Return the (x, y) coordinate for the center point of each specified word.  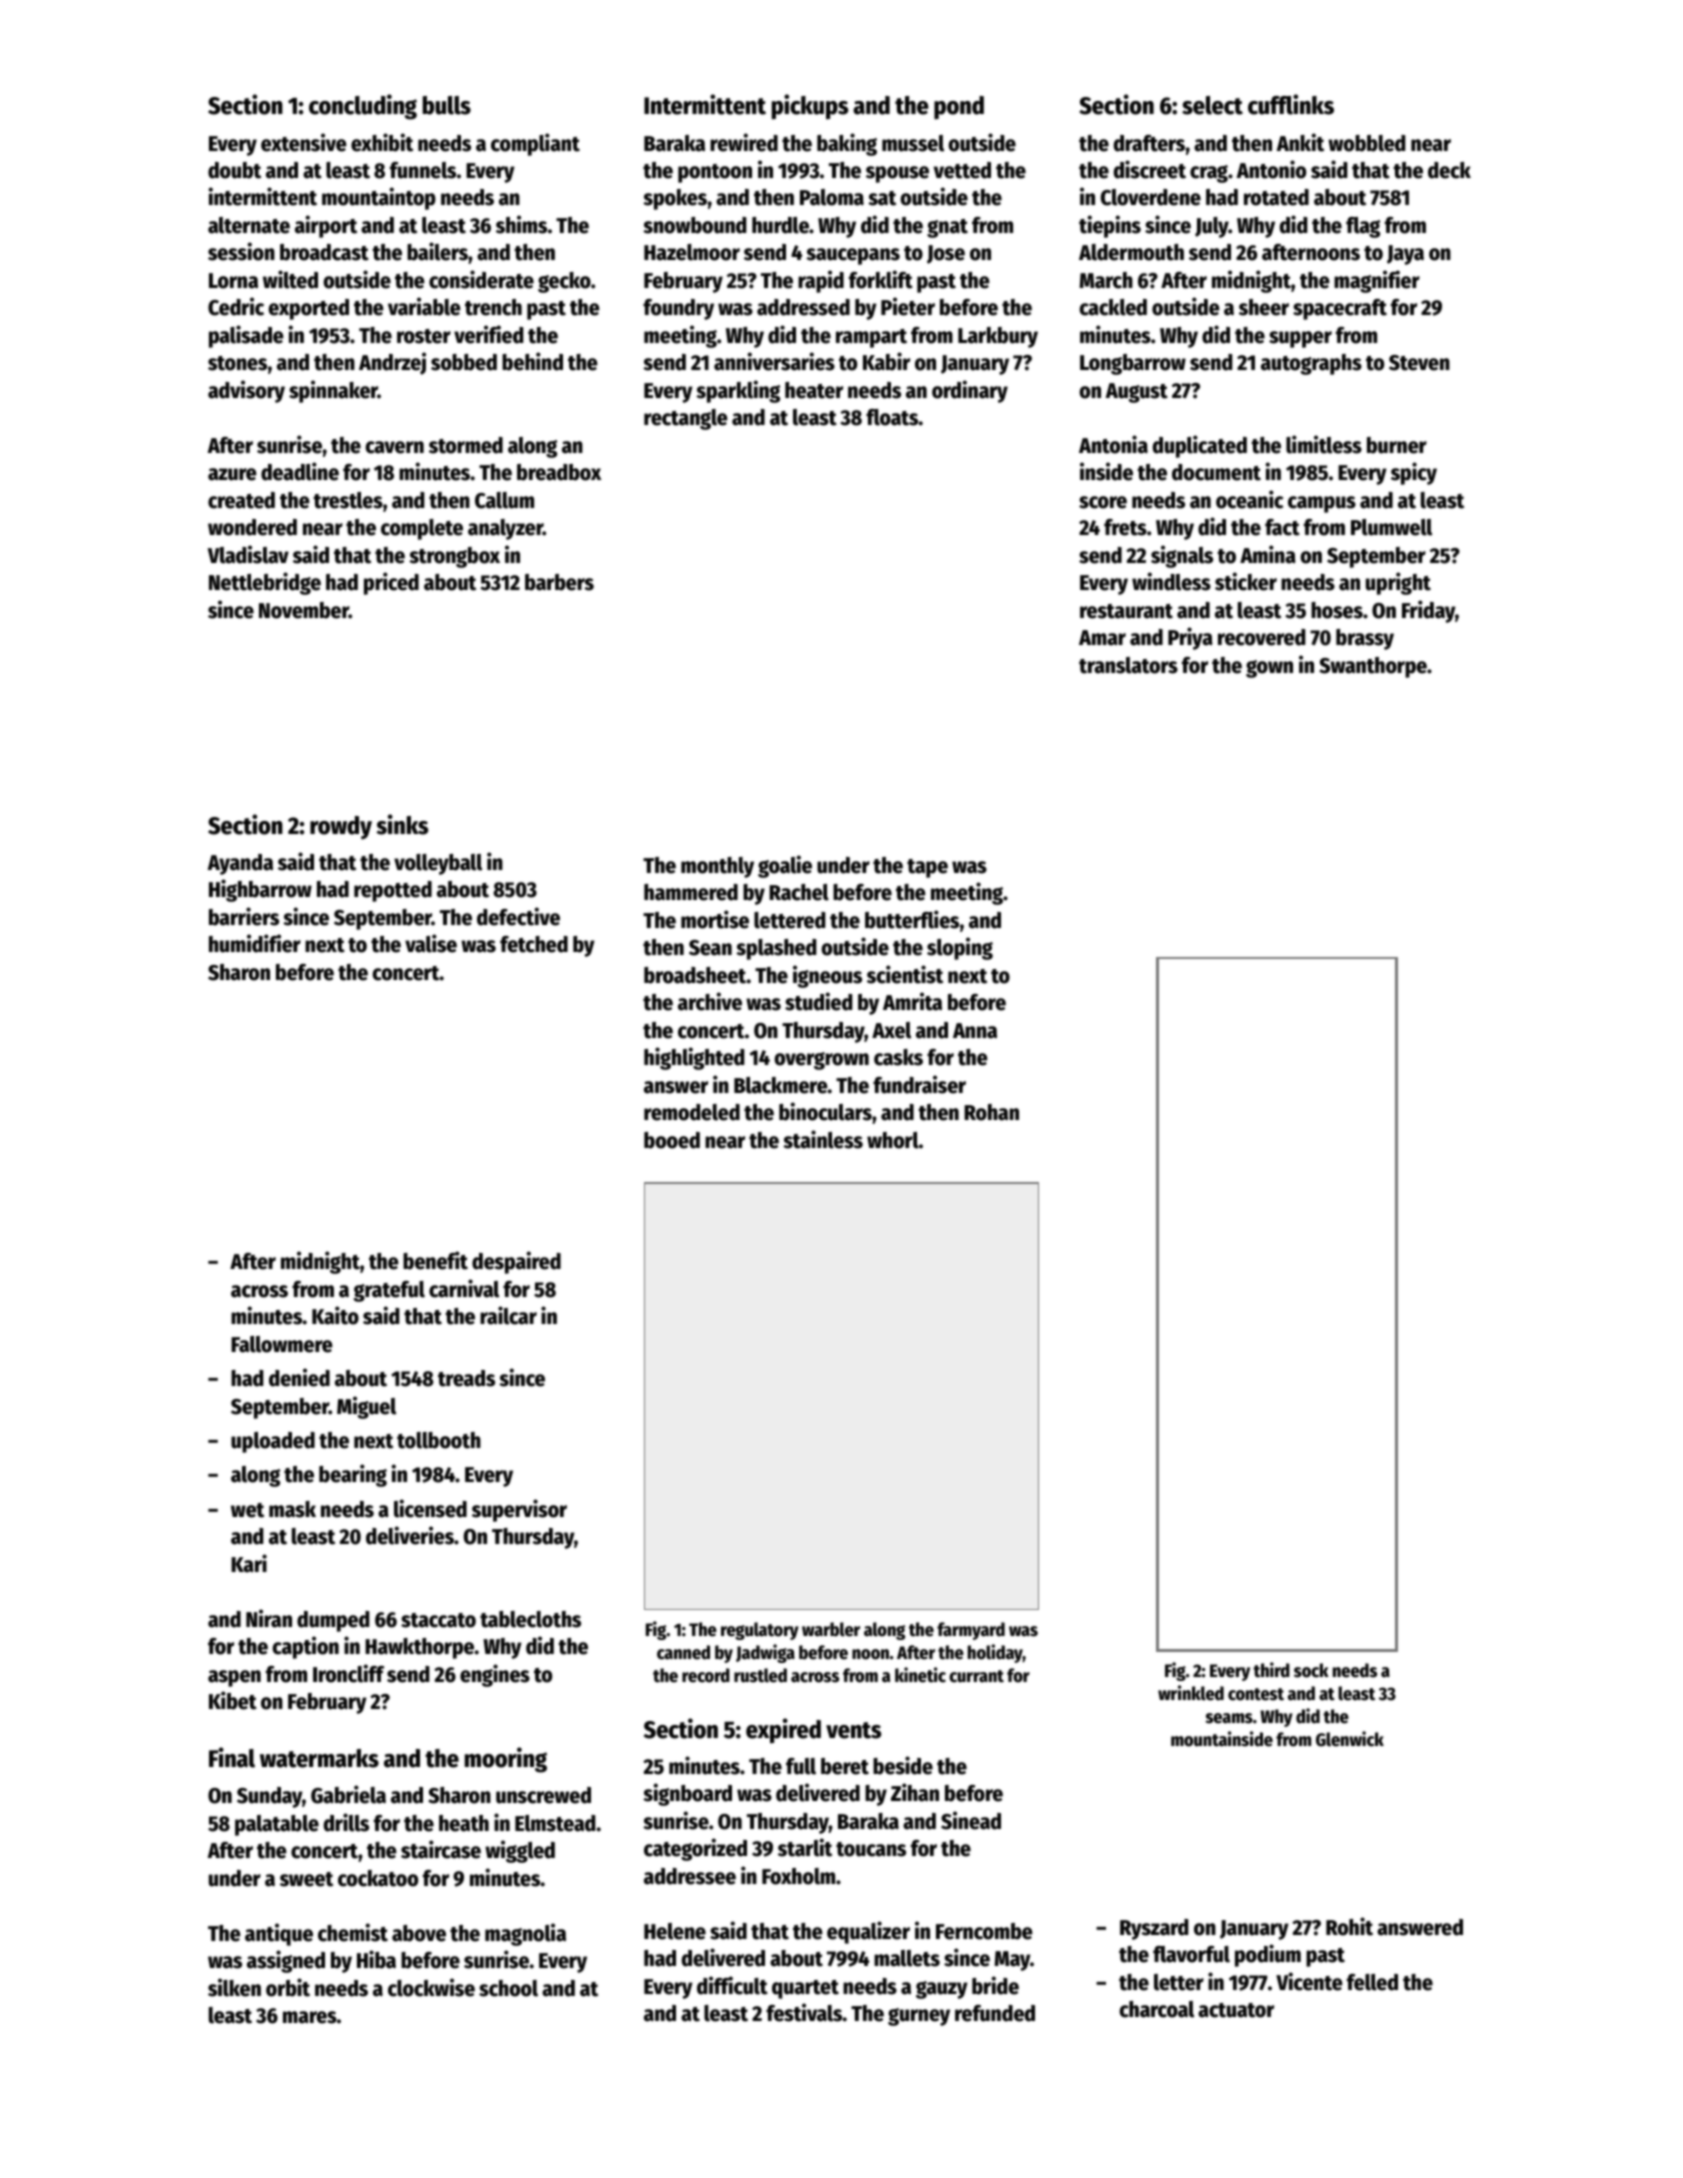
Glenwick (1350, 1739)
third (1271, 1670)
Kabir (886, 361)
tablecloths (530, 1619)
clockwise (431, 1987)
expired (783, 1731)
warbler (831, 1629)
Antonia (1113, 444)
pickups (810, 107)
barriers (244, 916)
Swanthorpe (1373, 667)
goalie (785, 866)
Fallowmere (282, 1344)
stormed (466, 445)
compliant (535, 144)
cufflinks (1291, 104)
